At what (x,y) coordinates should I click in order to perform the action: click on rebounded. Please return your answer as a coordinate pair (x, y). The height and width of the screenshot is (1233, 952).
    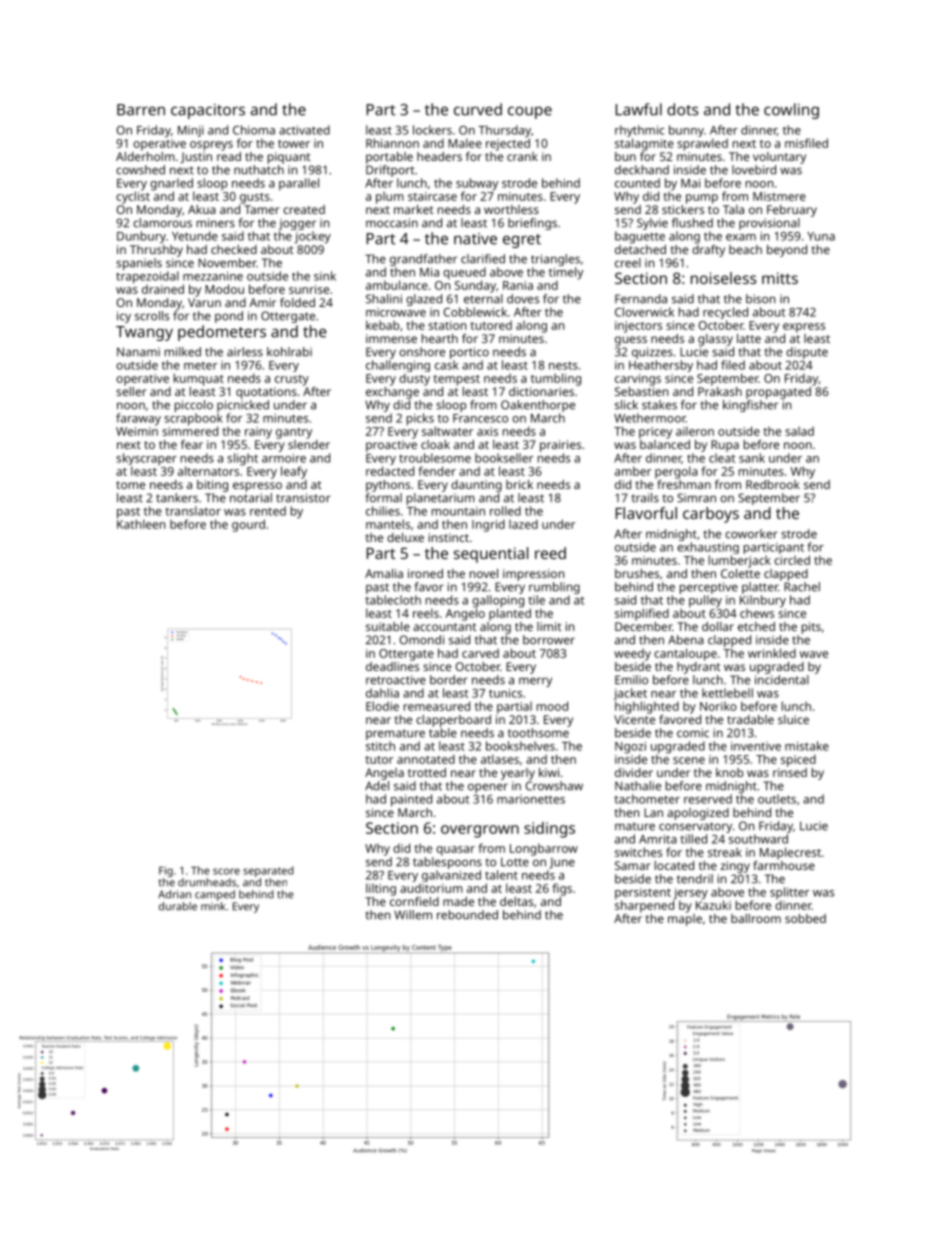
    Looking at the image, I should click on (467, 915).
